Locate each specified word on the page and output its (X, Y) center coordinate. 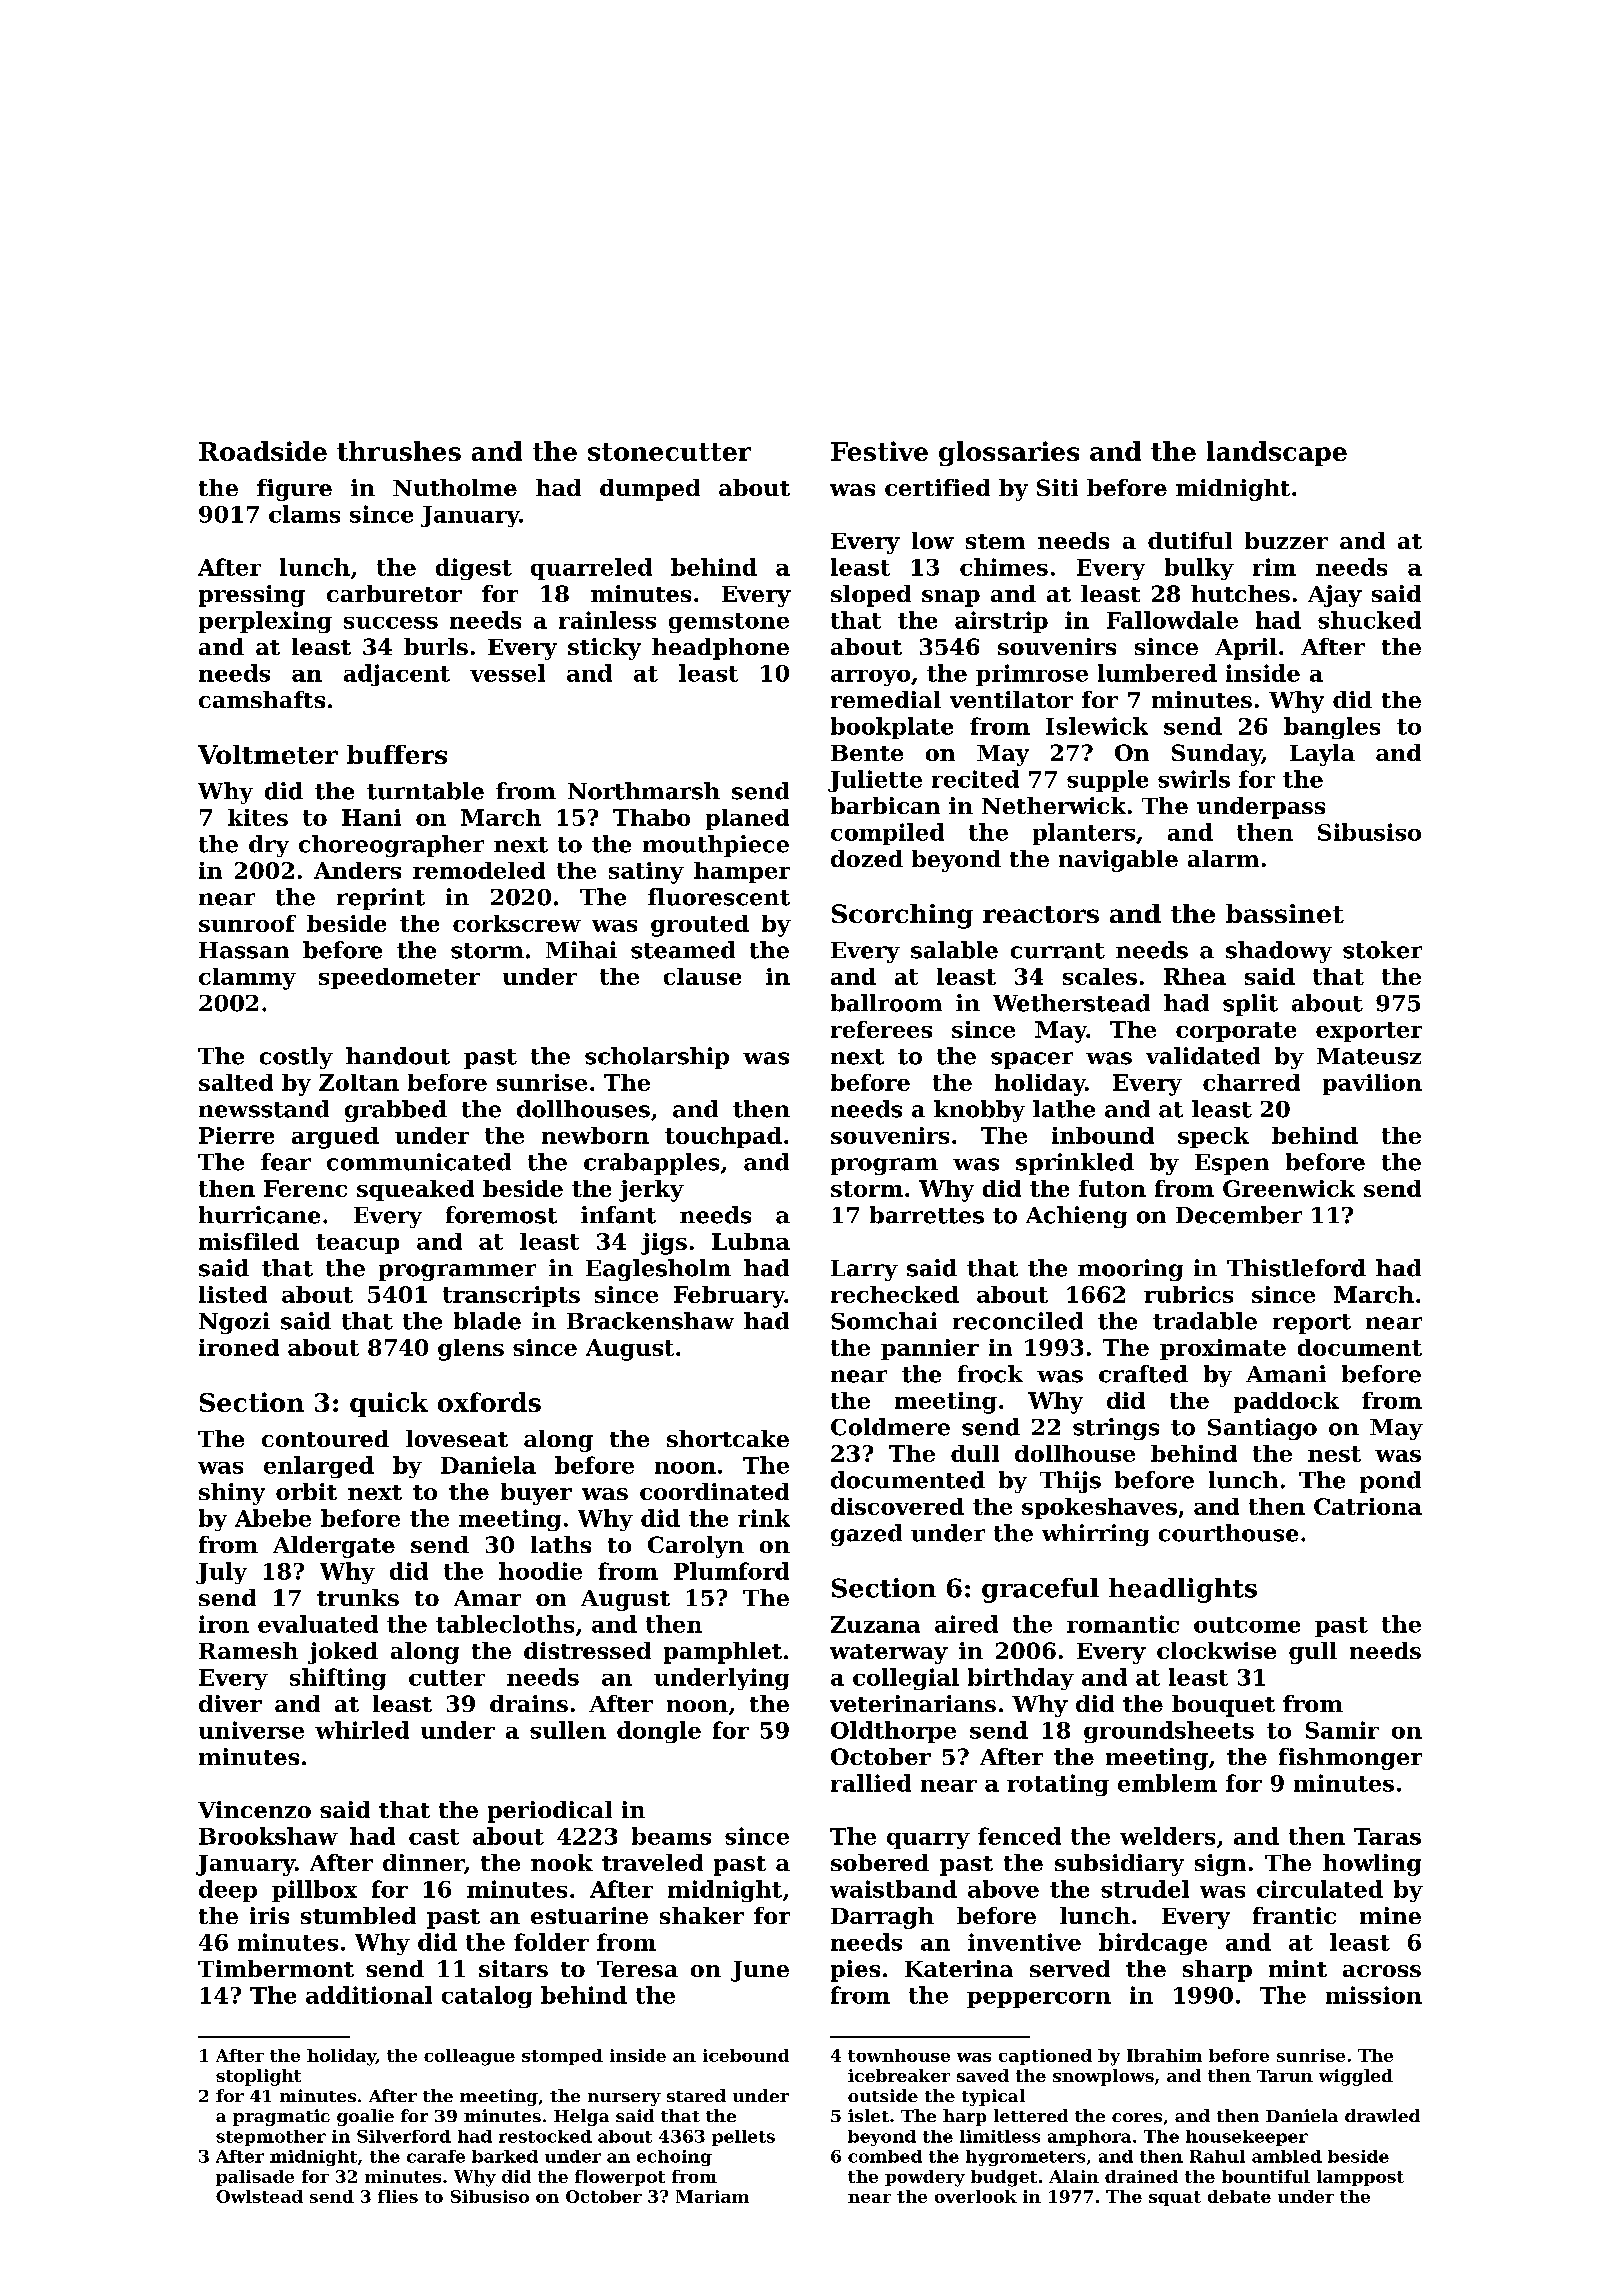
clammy (247, 979)
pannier (930, 1349)
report (1312, 1324)
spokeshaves (1099, 1508)
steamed (683, 950)
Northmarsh (644, 791)
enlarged (319, 1467)
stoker (1382, 950)
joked (343, 1653)
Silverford (404, 2136)
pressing (252, 596)
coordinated (714, 1491)
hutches (1240, 593)
